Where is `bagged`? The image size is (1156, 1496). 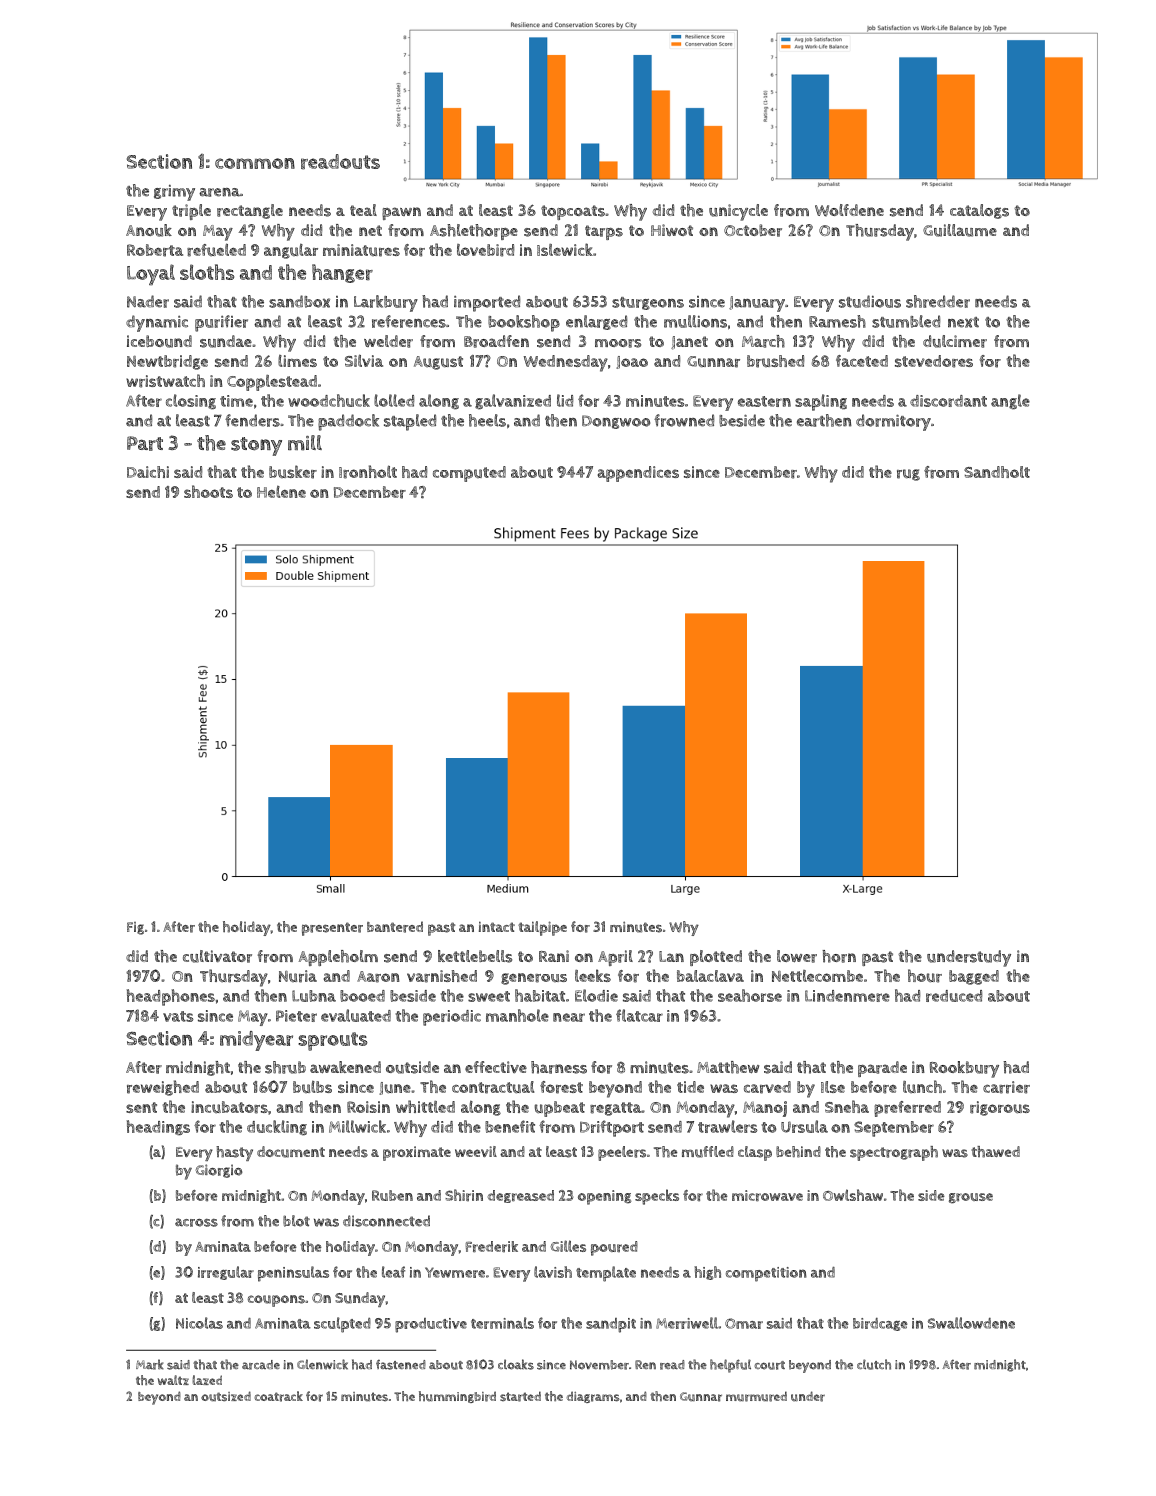 bagged is located at coordinates (974, 977).
